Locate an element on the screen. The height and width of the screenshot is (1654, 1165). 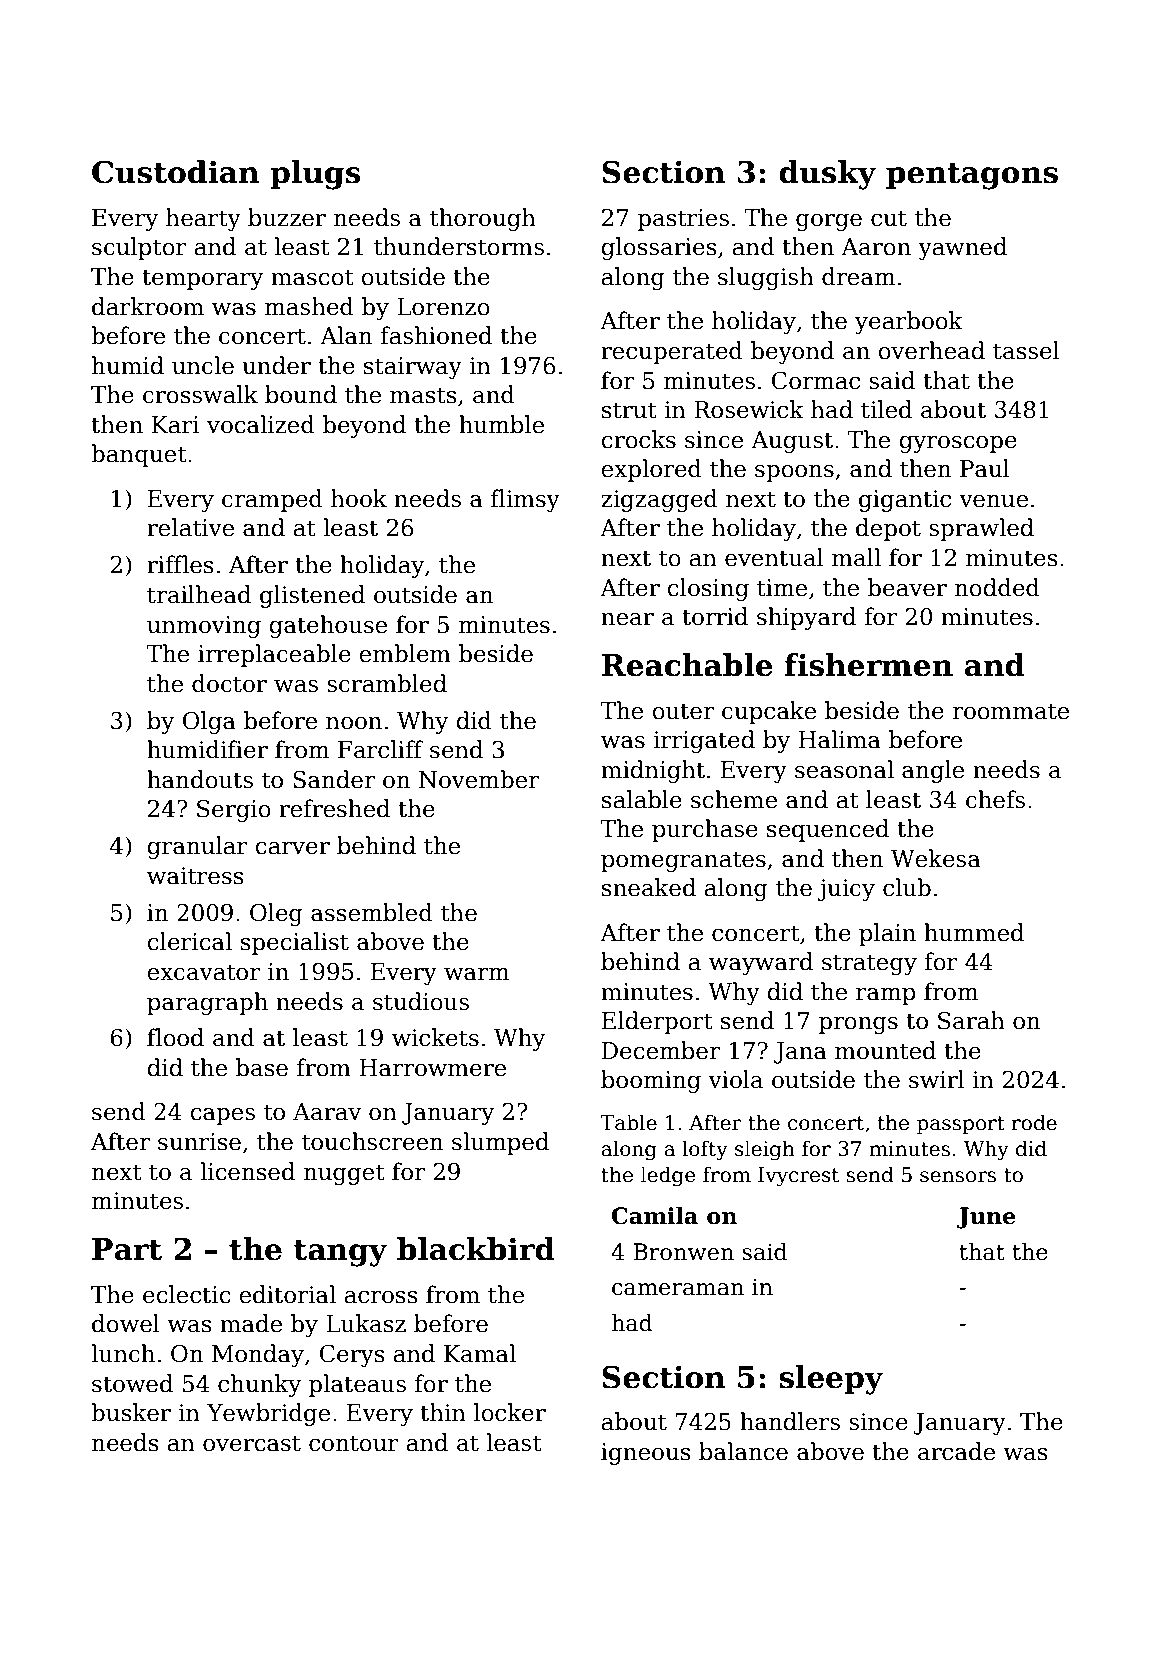
igneous is located at coordinates (646, 1454).
